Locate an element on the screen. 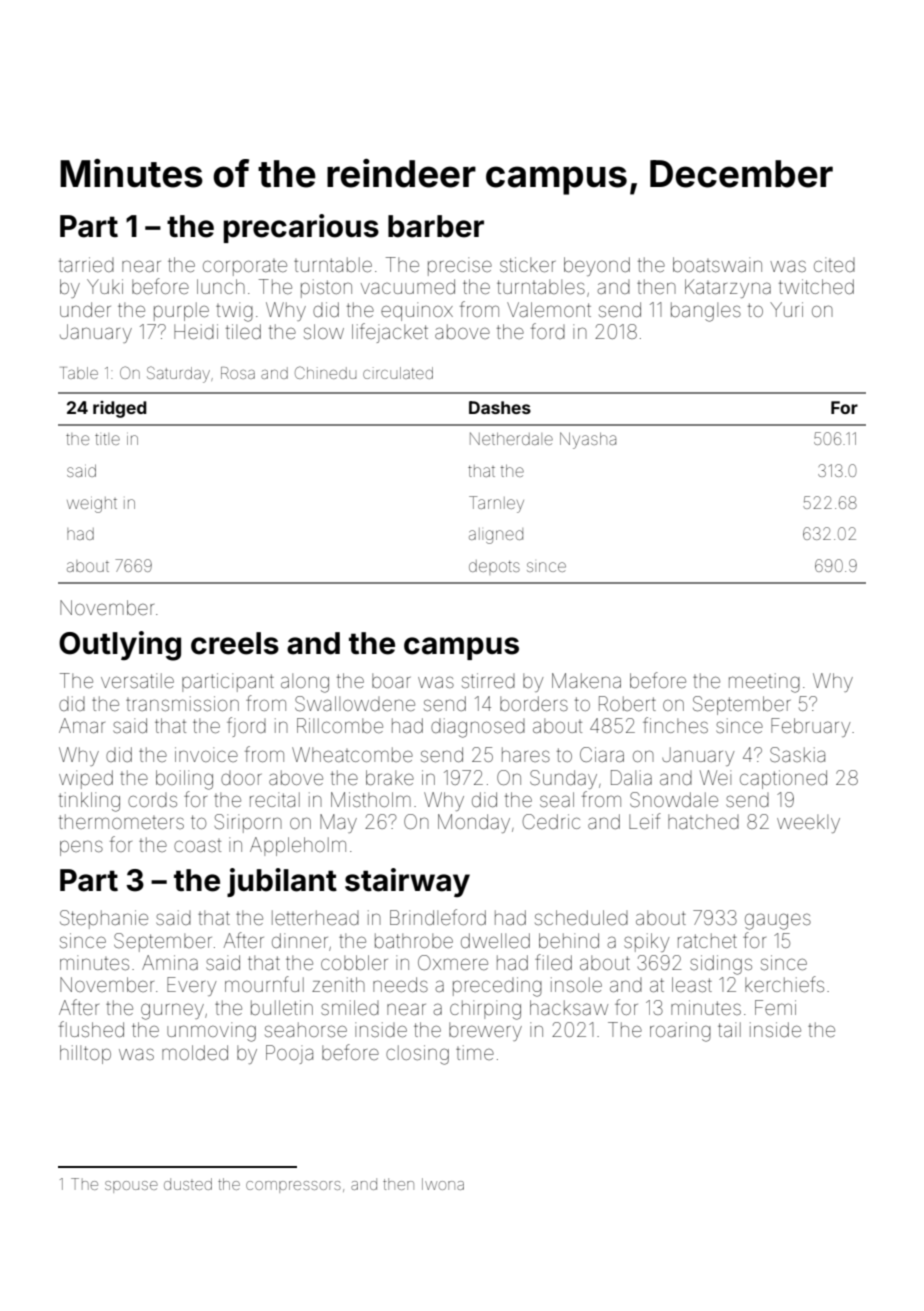 The height and width of the screenshot is (1311, 924). Nyasha is located at coordinates (588, 440).
